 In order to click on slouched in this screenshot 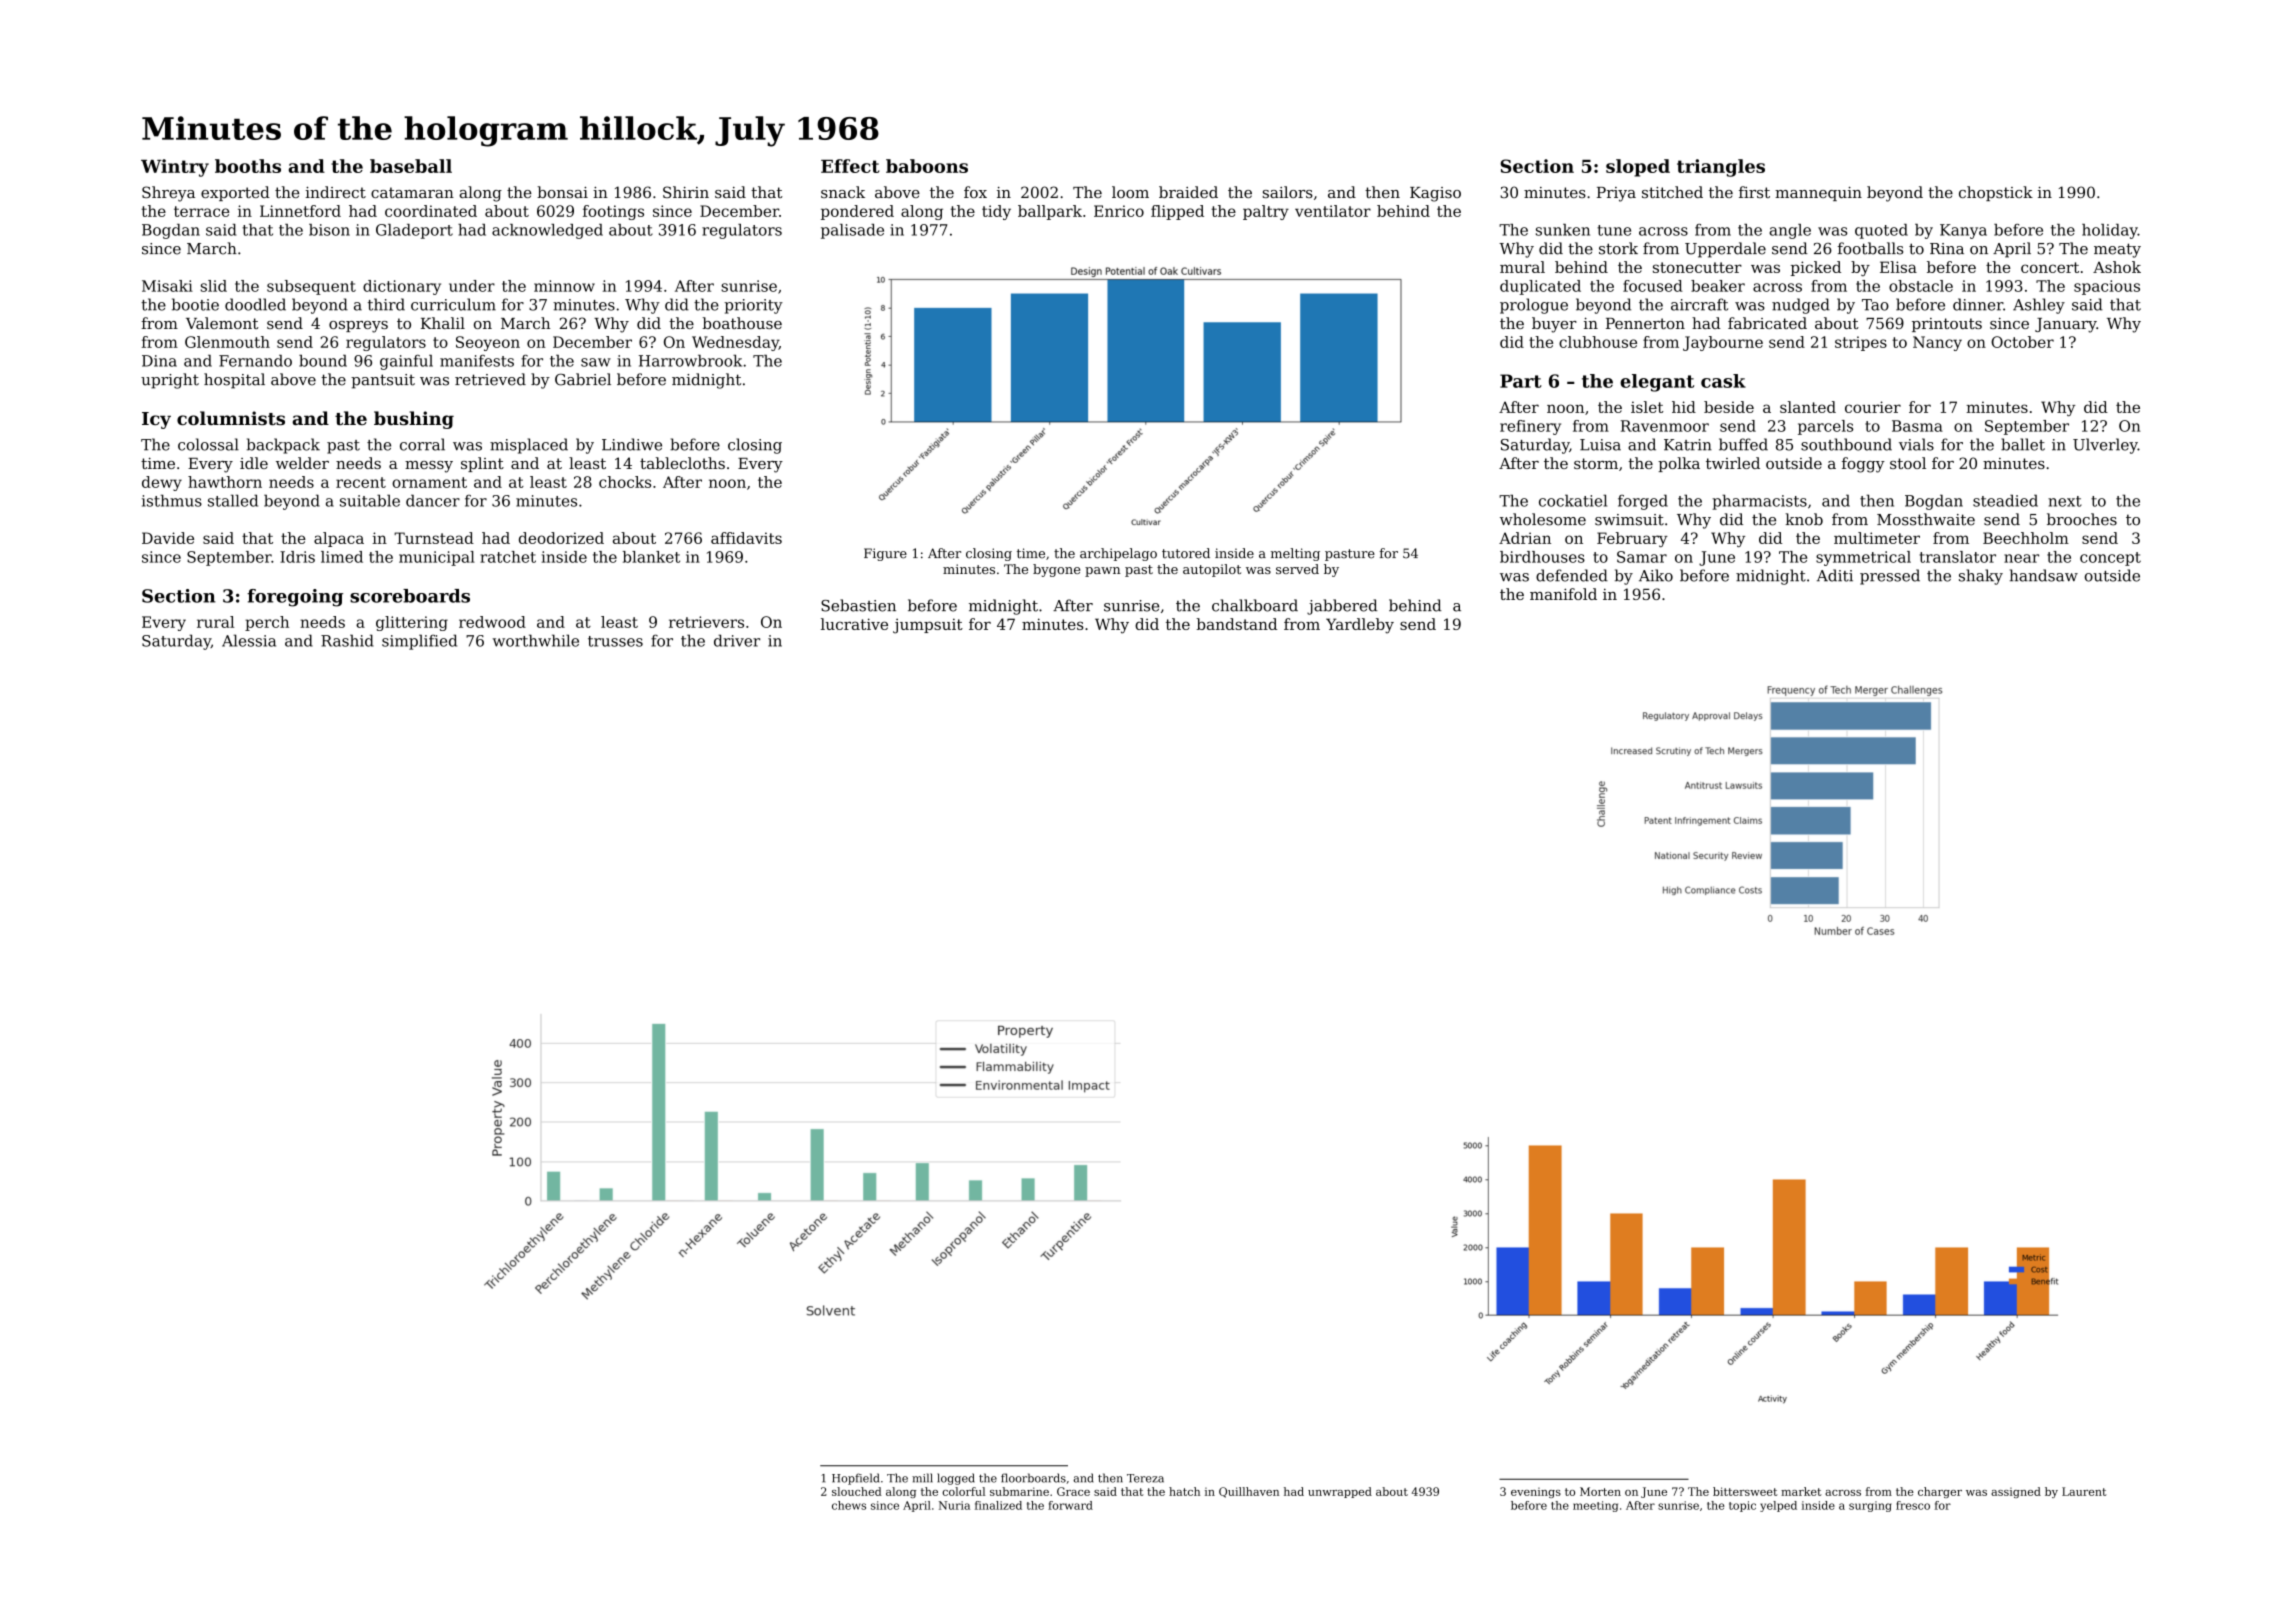, I will do `click(857, 1491)`.
